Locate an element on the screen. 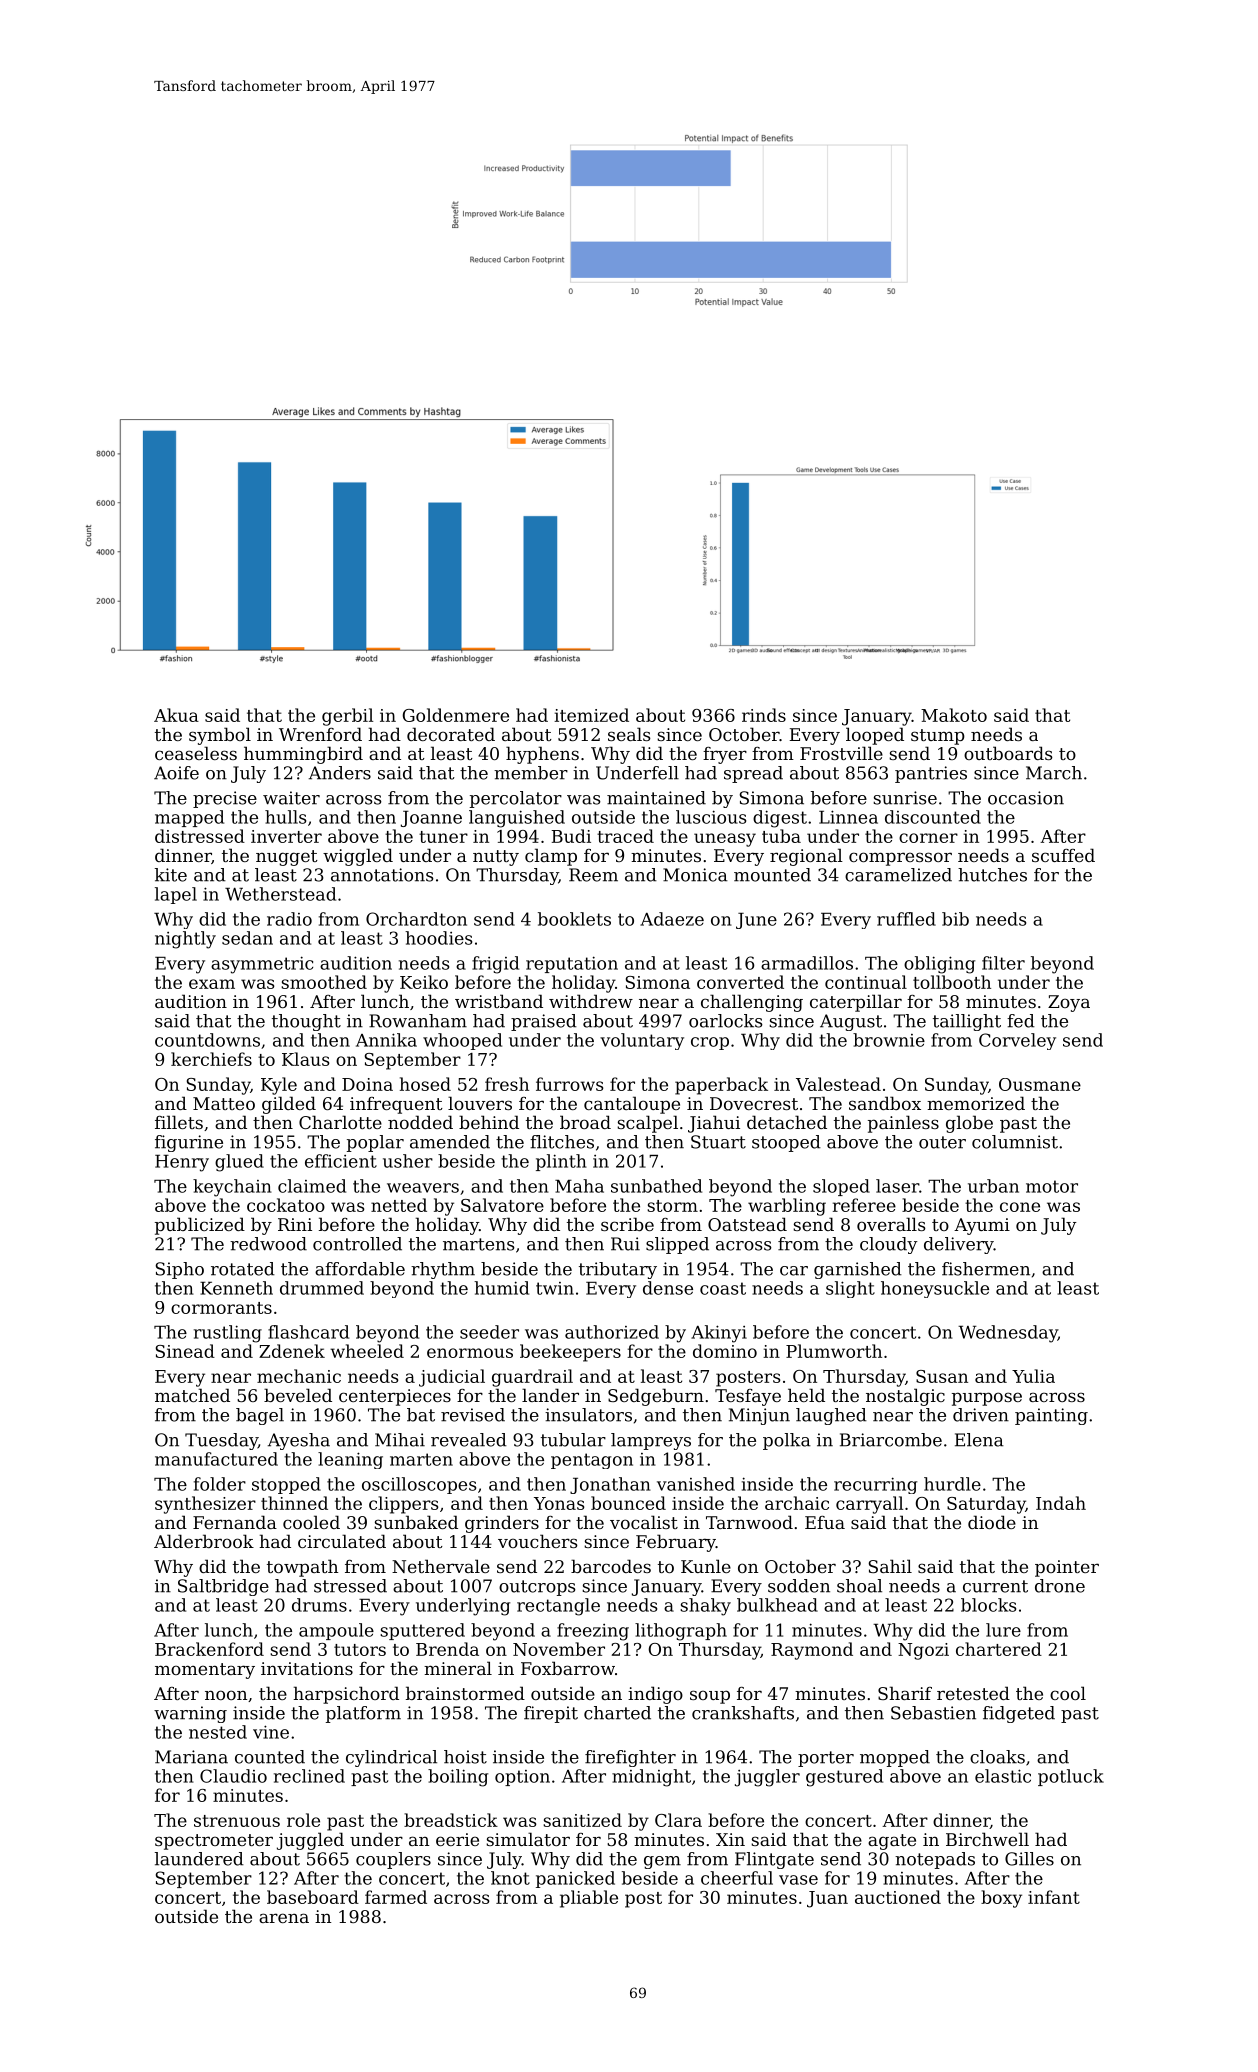  vanished is located at coordinates (696, 1484).
